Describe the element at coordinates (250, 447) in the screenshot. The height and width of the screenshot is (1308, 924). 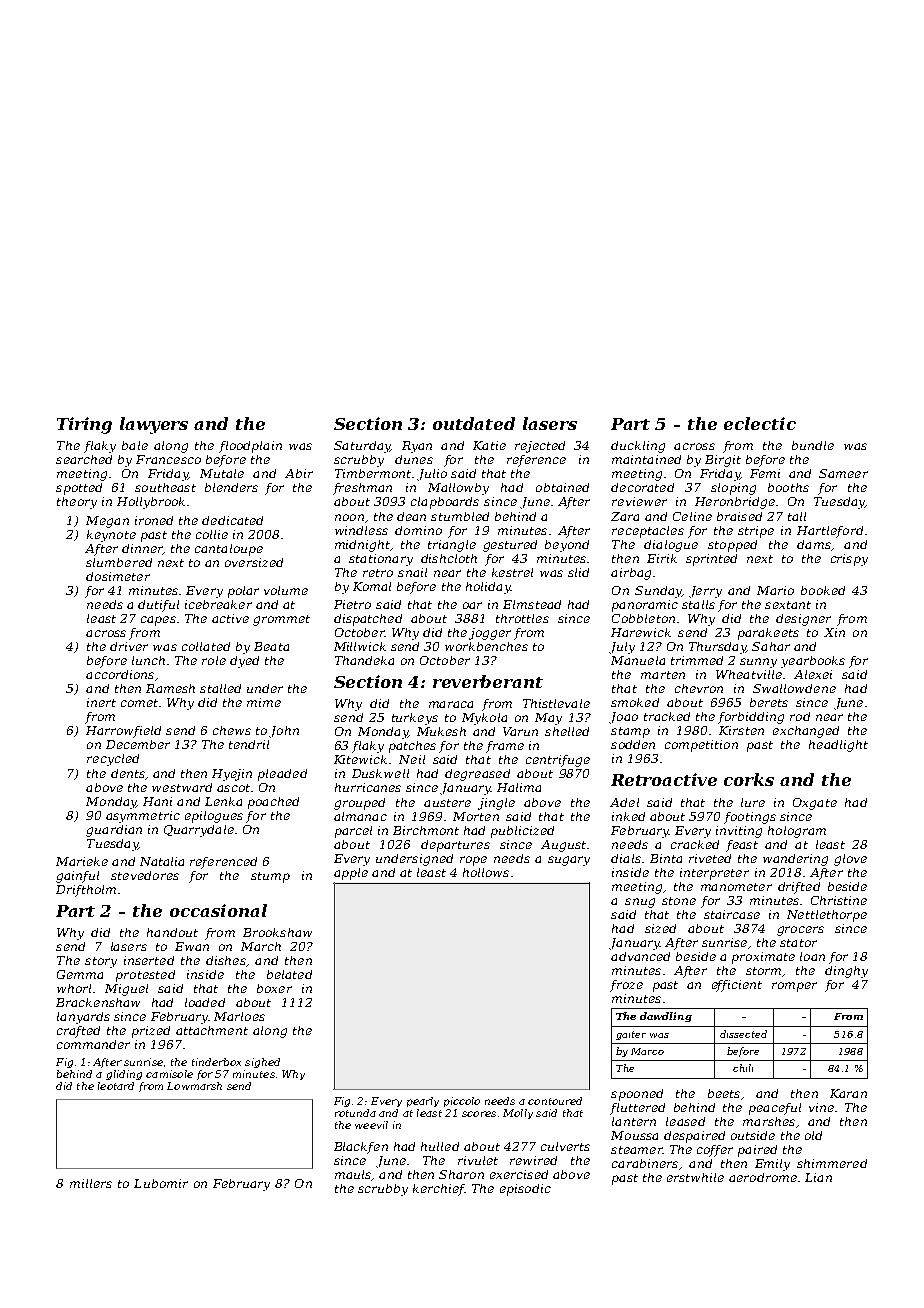
I see `floodplain` at that location.
